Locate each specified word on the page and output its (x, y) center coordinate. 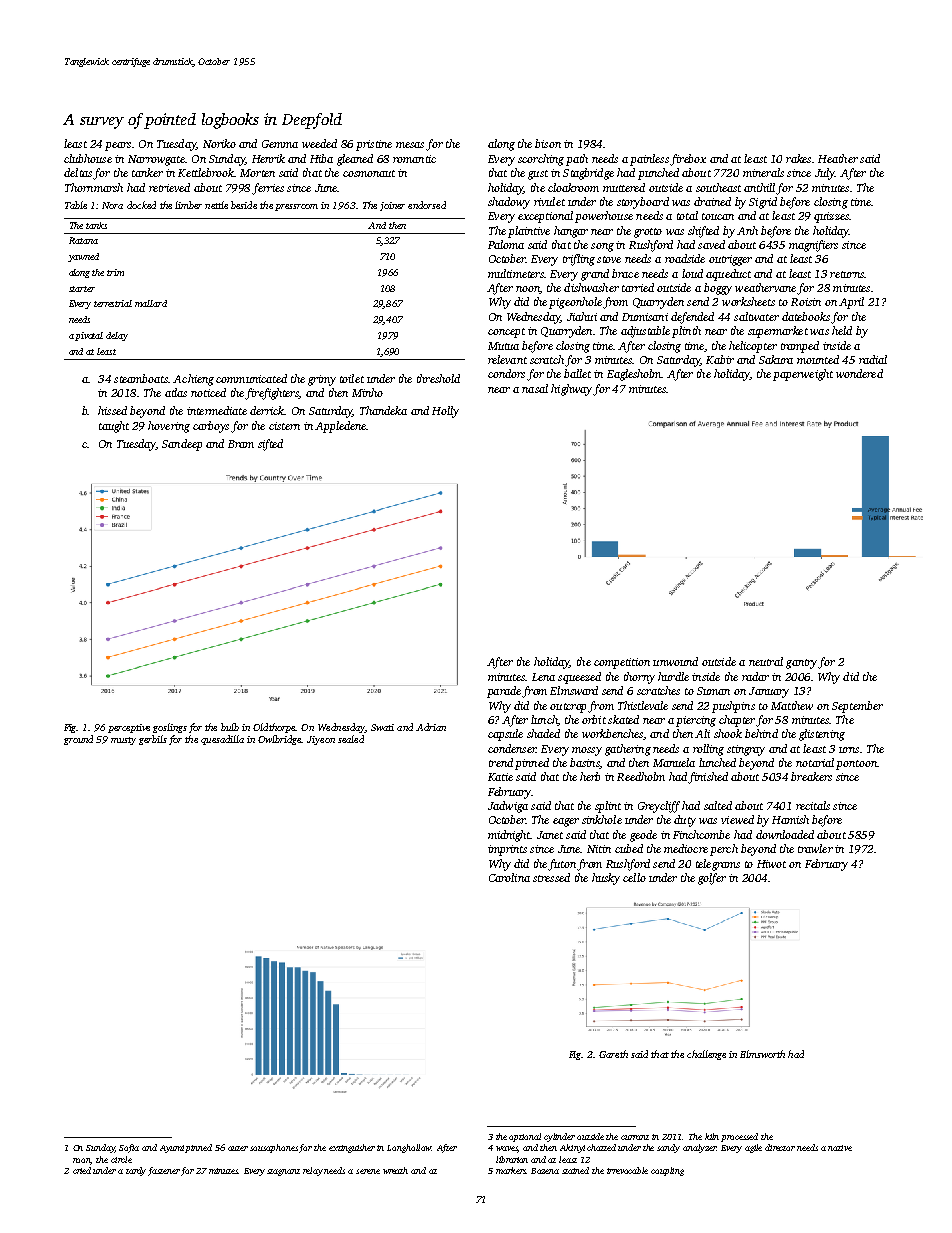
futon (562, 865)
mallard (151, 303)
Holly (445, 412)
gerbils (153, 740)
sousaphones (274, 1148)
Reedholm (641, 776)
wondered (859, 373)
